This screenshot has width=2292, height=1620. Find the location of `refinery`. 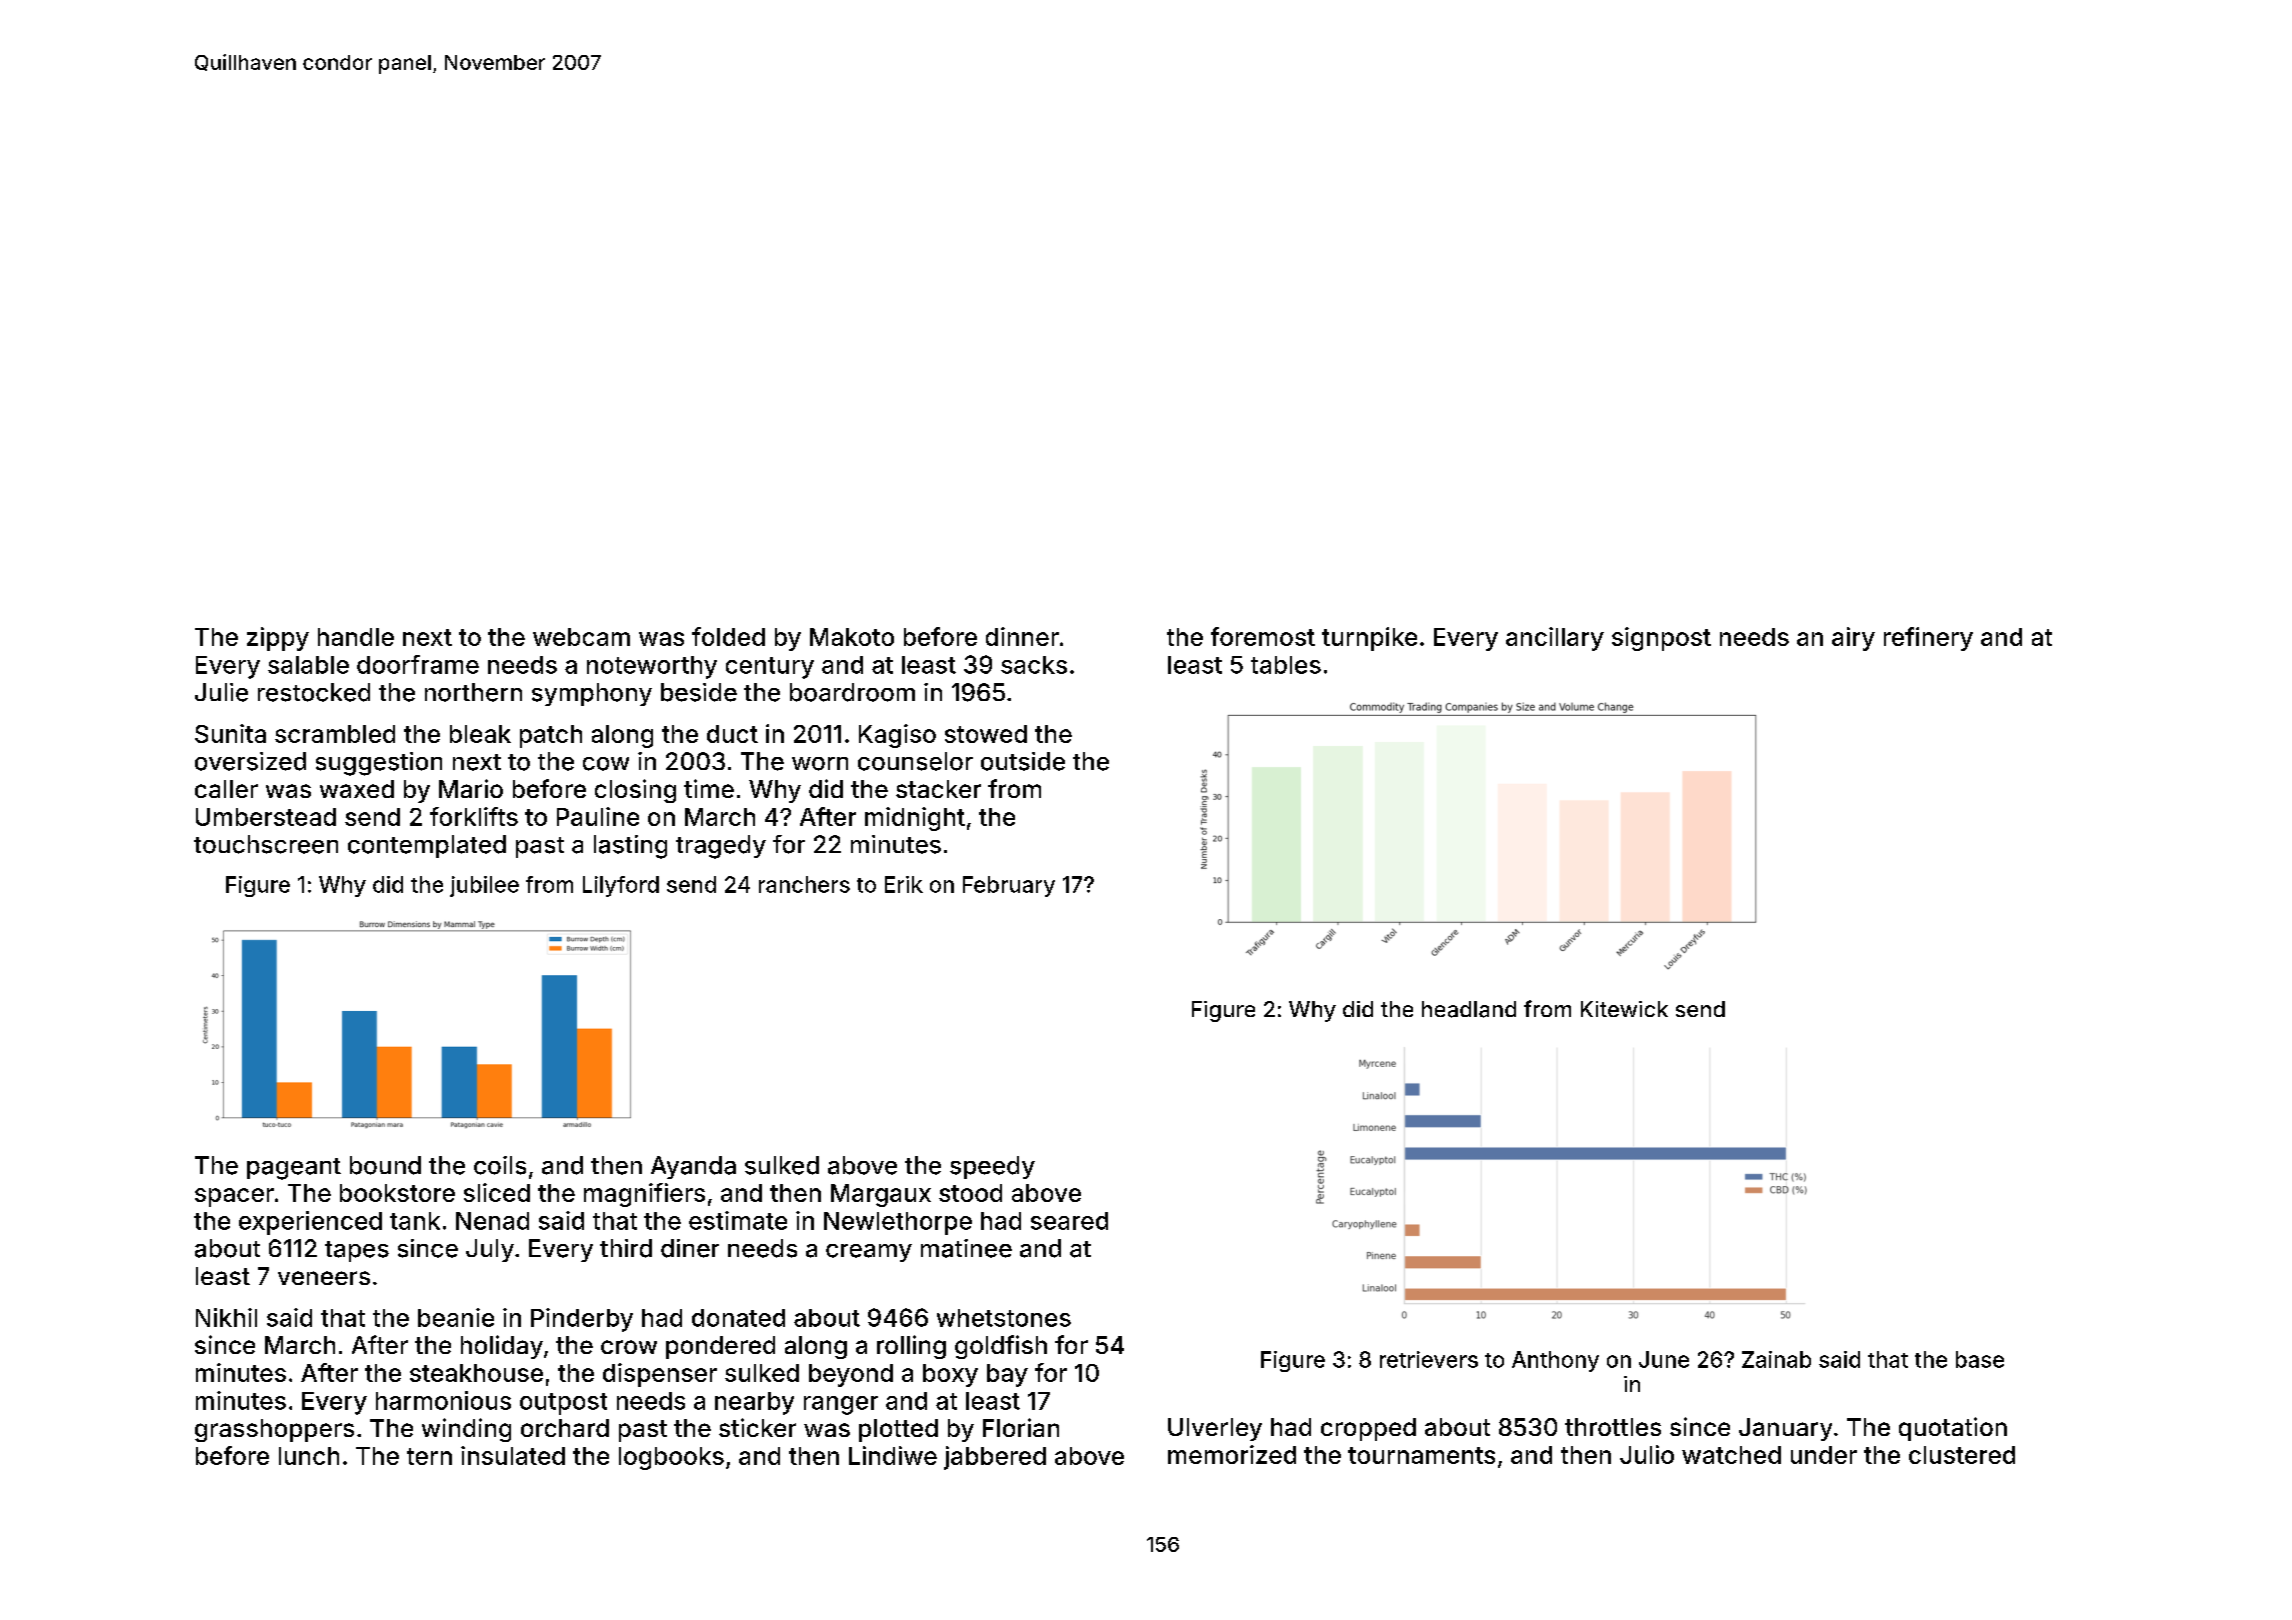

refinery is located at coordinates (1928, 639).
